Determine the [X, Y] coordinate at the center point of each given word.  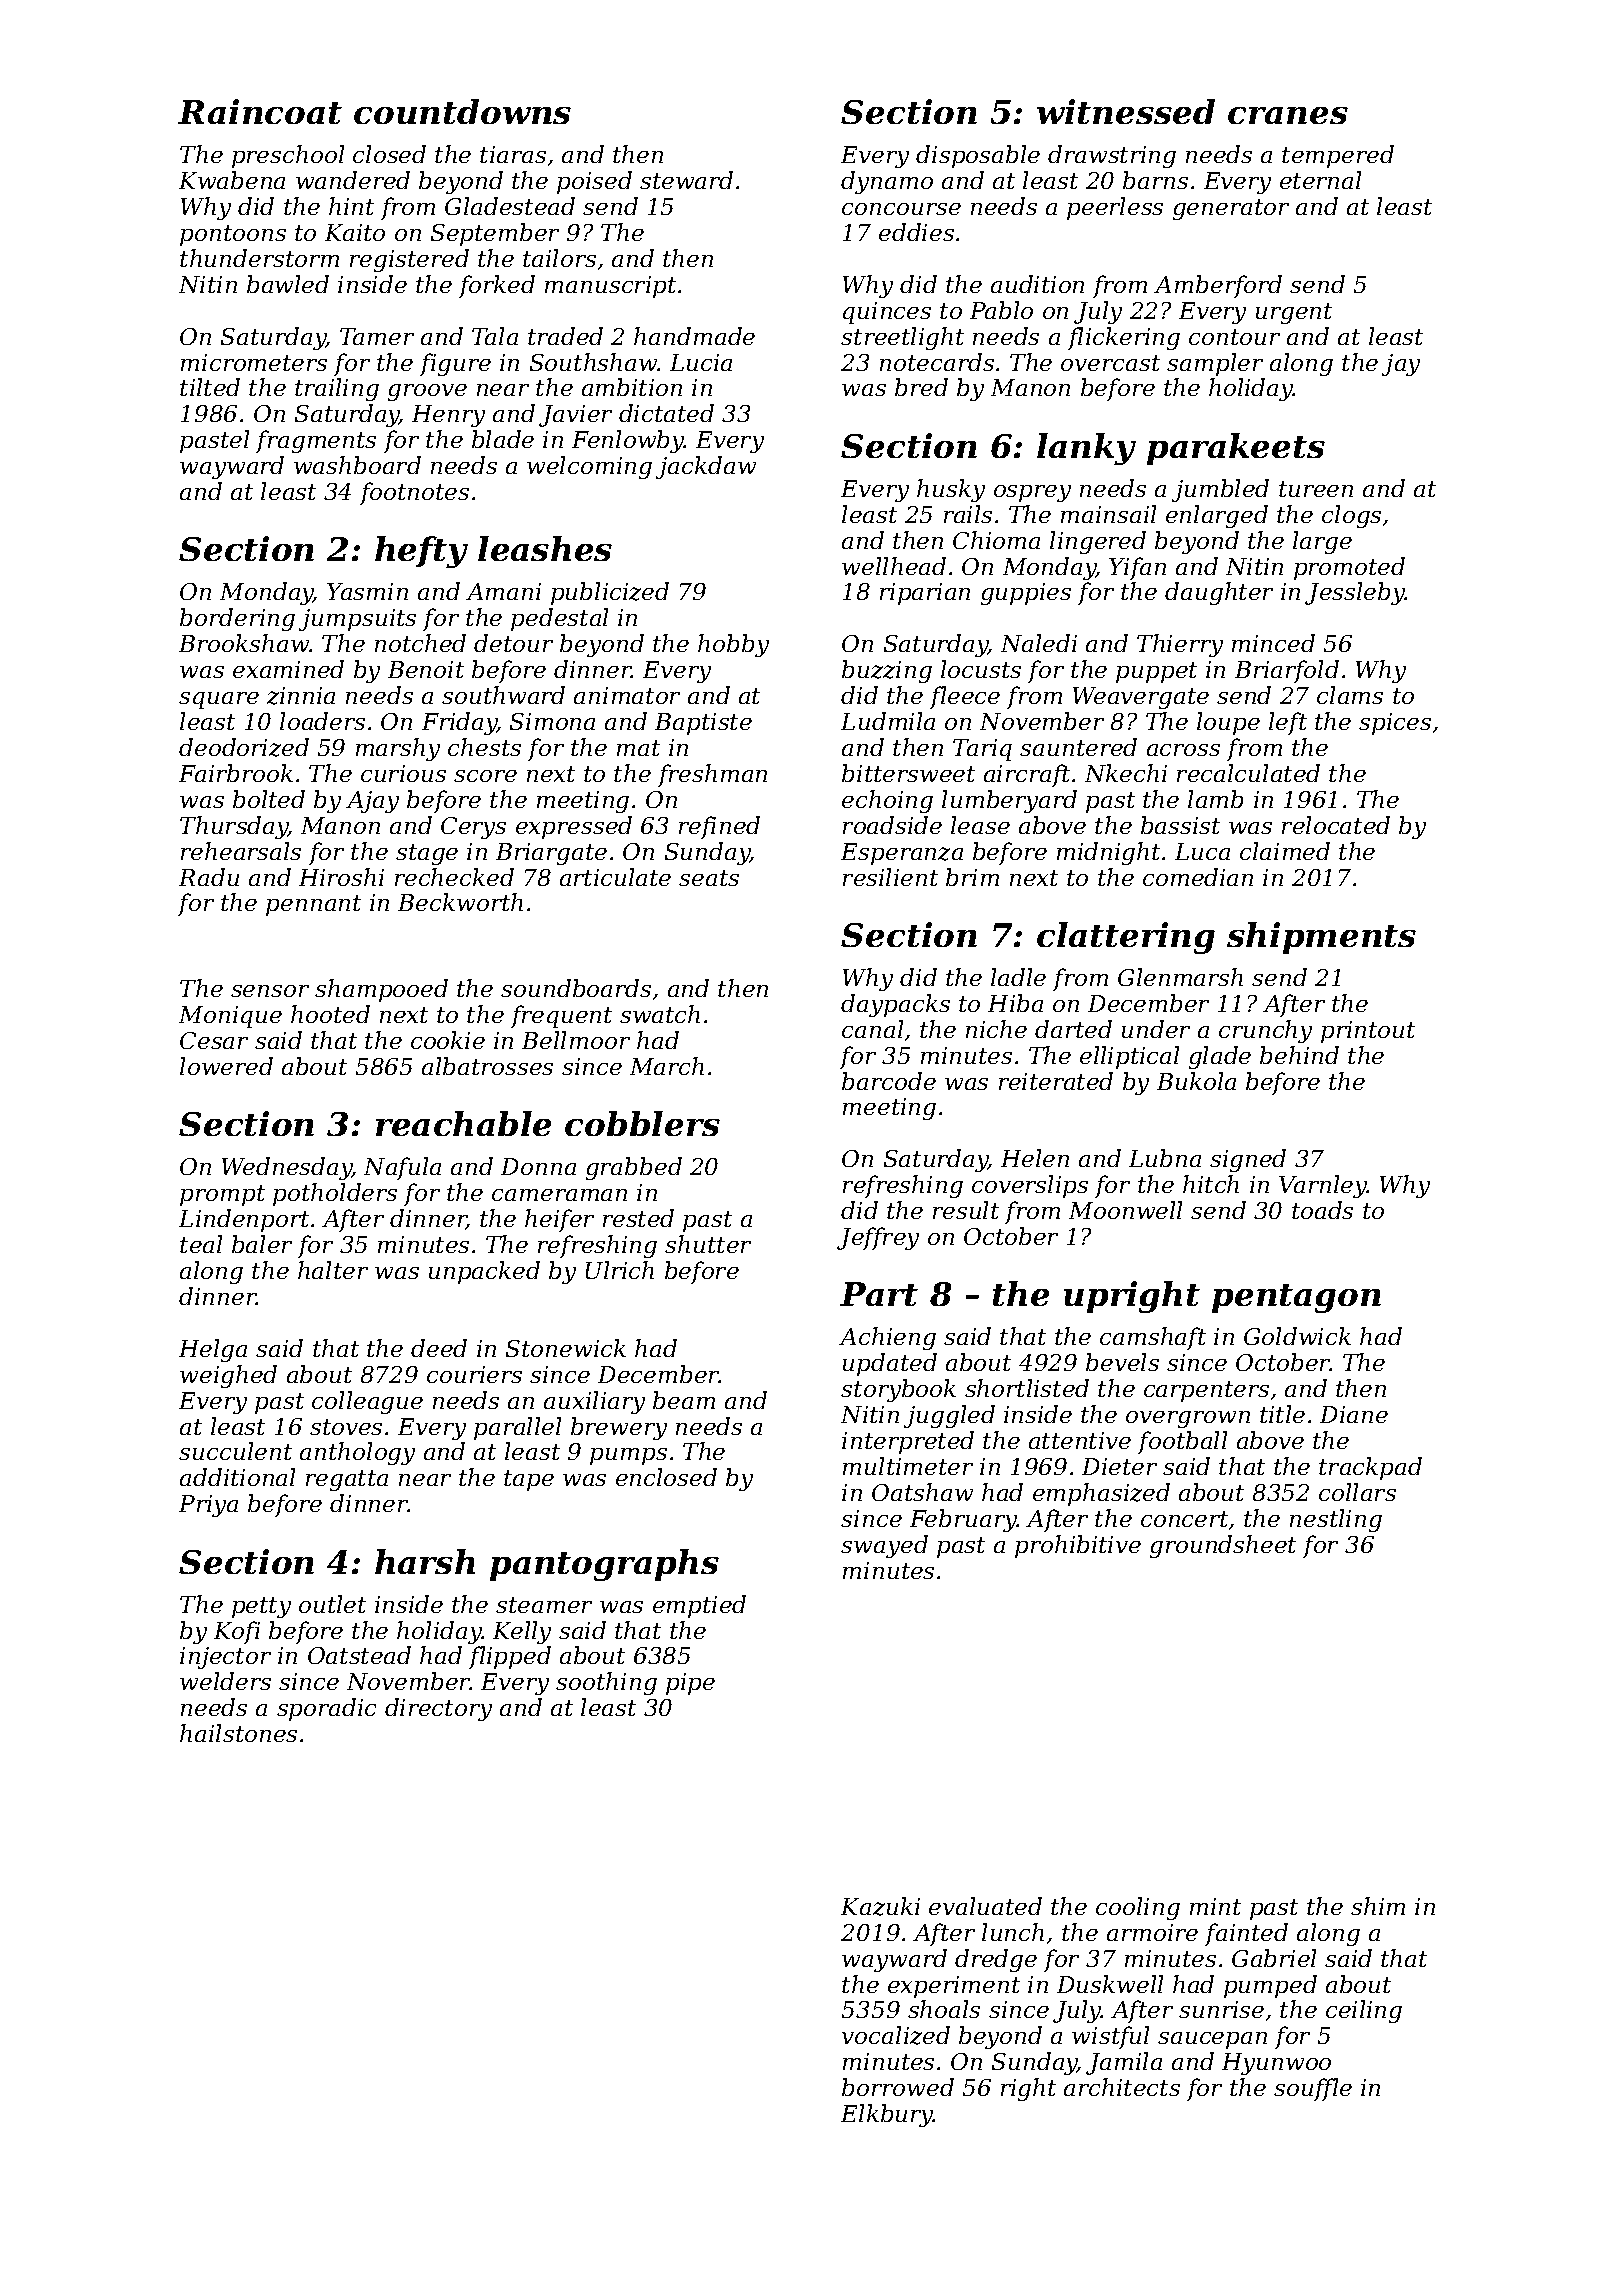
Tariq [982, 750]
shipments [1321, 938]
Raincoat [260, 111]
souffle [1313, 2089]
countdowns [462, 111]
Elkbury [887, 2115]
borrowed [898, 2087]
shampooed [381, 990]
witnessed [1126, 111]
